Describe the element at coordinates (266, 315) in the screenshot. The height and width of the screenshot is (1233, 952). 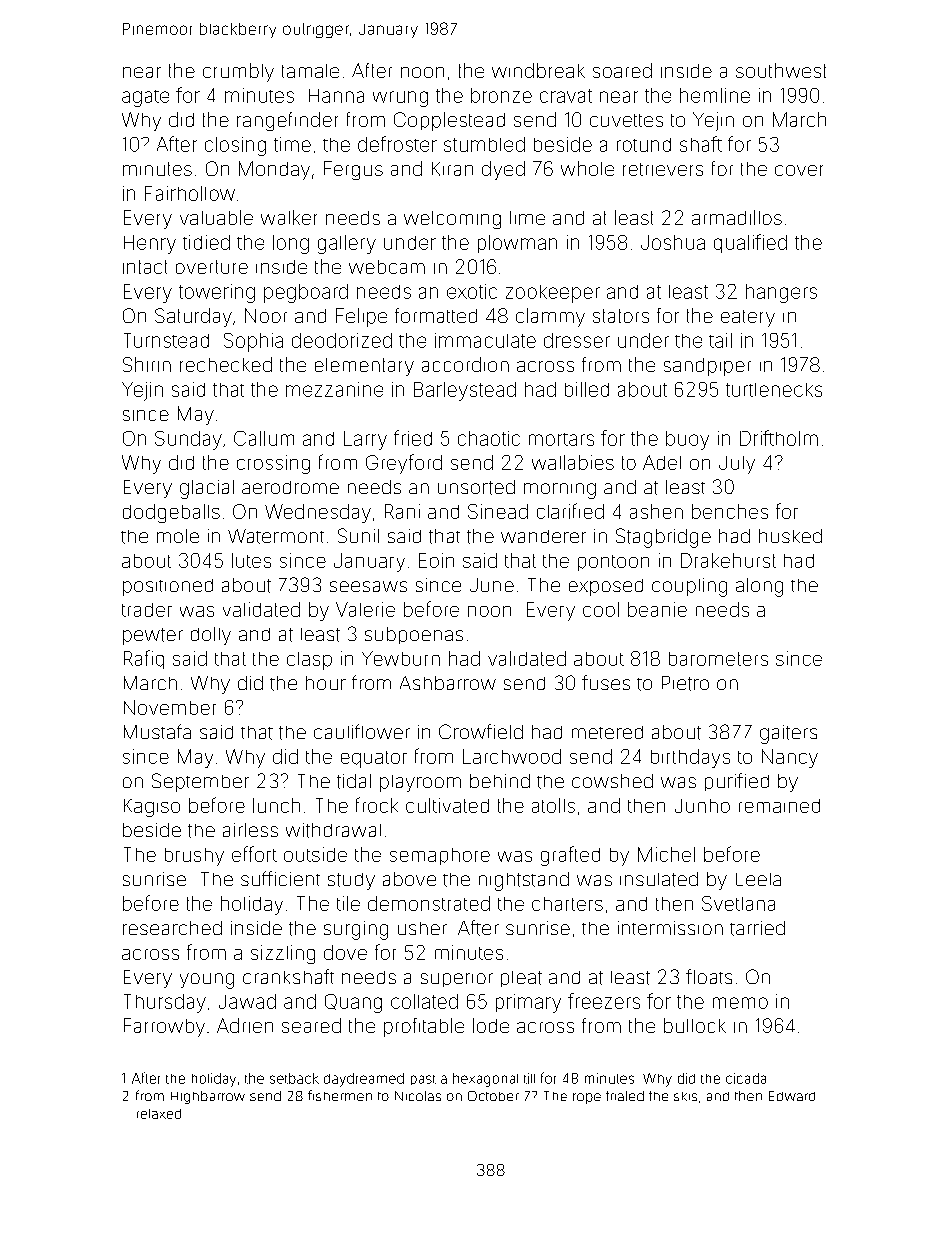
I see `Noor` at that location.
